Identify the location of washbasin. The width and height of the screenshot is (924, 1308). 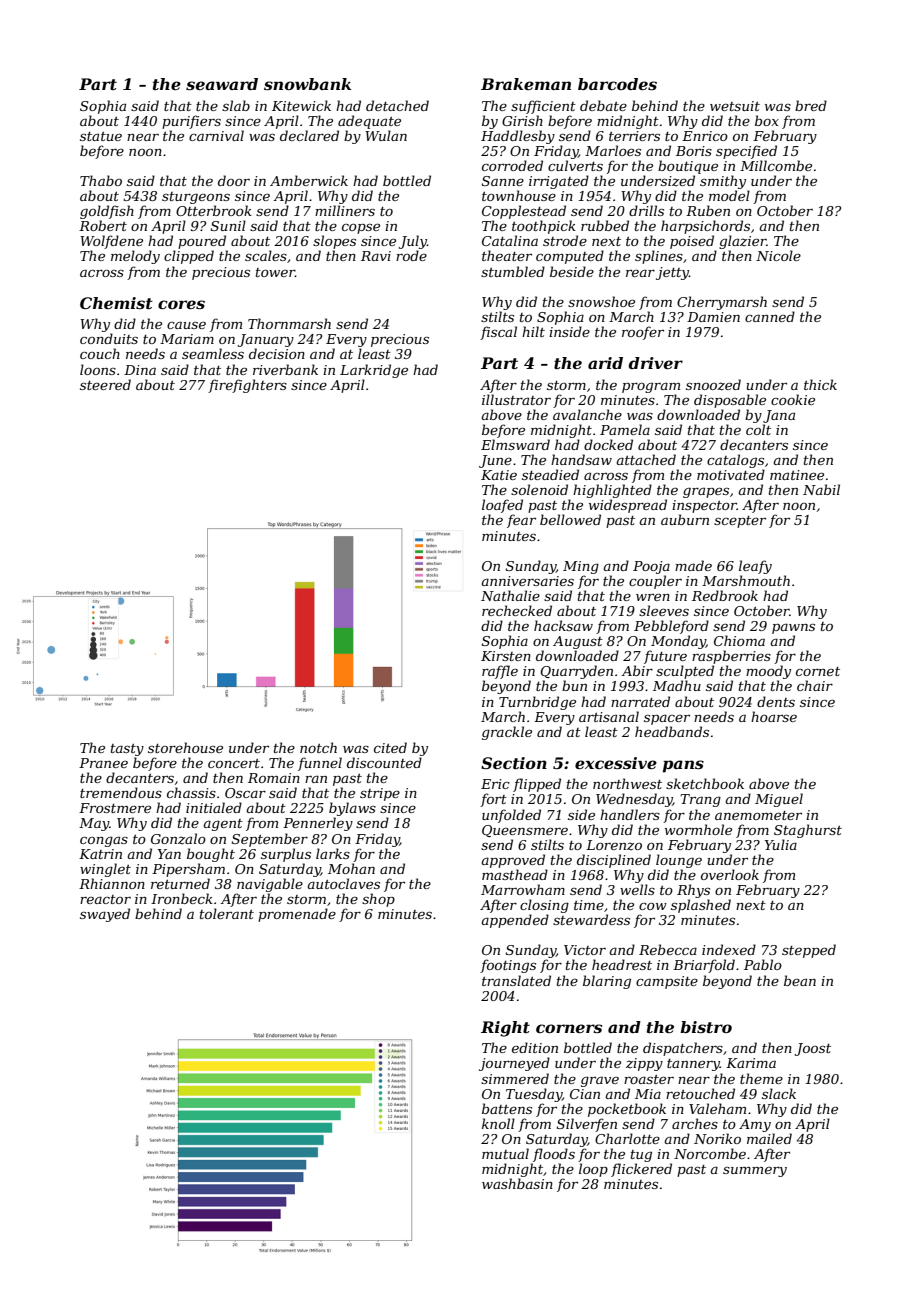
(517, 1183).
